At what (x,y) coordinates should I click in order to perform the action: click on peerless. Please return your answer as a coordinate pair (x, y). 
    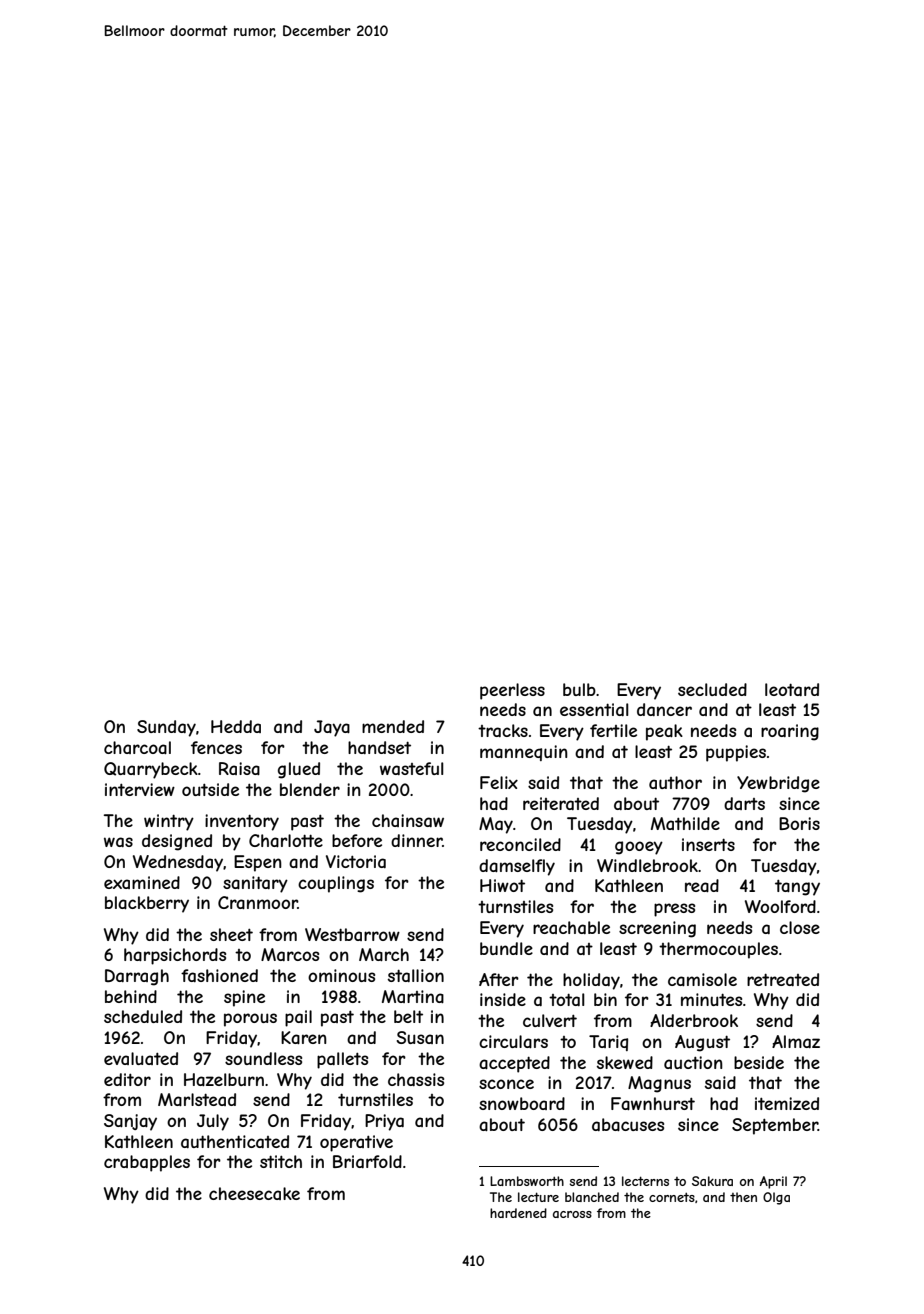
    Looking at the image, I should click on (512, 691).
